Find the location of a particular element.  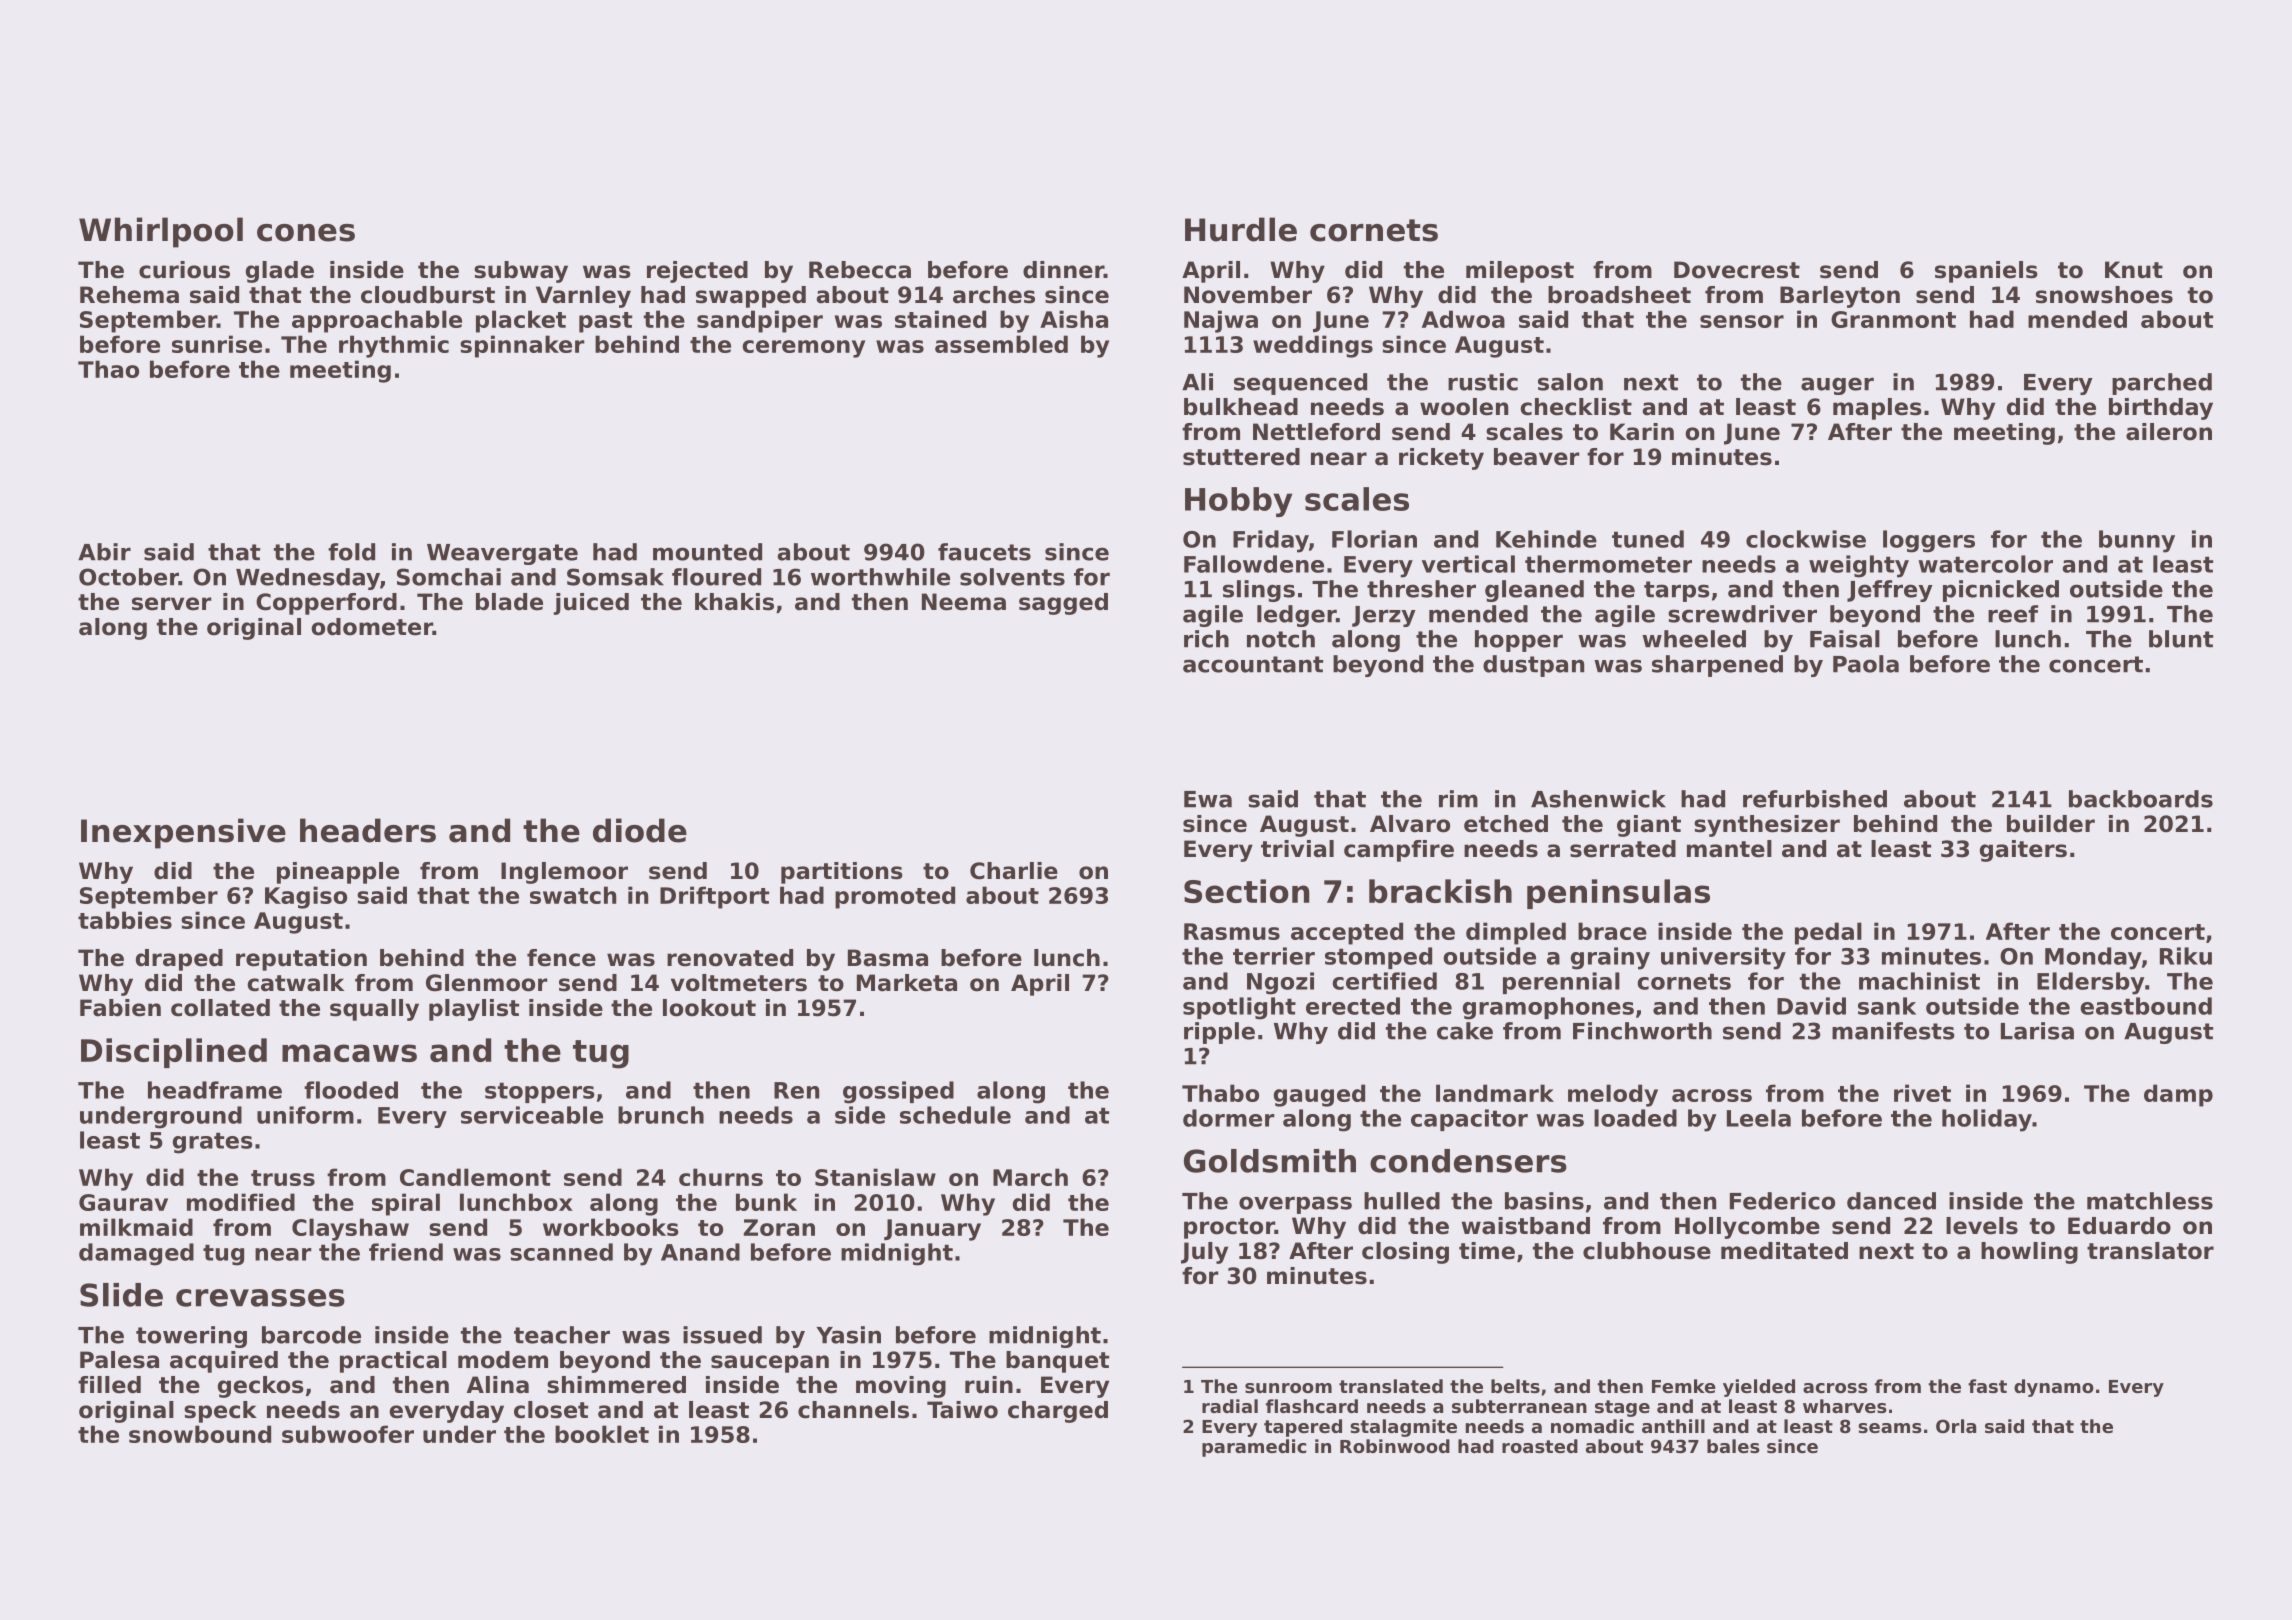

Dovecrest is located at coordinates (1737, 270).
